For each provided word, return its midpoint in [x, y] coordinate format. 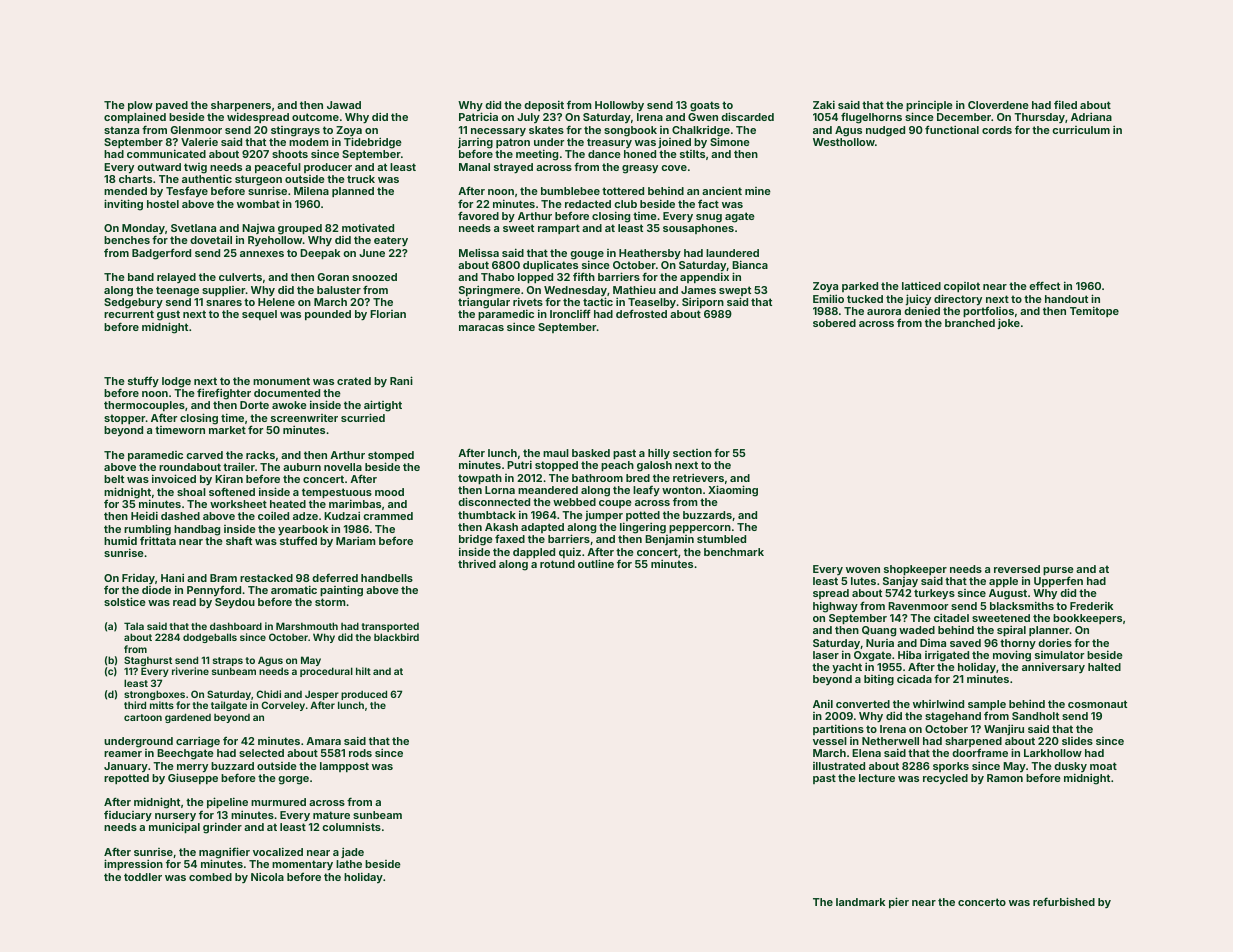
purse [1058, 571]
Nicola [267, 876]
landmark [860, 902]
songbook [630, 131]
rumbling [147, 530]
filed [1065, 104]
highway [835, 607]
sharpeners [241, 107]
